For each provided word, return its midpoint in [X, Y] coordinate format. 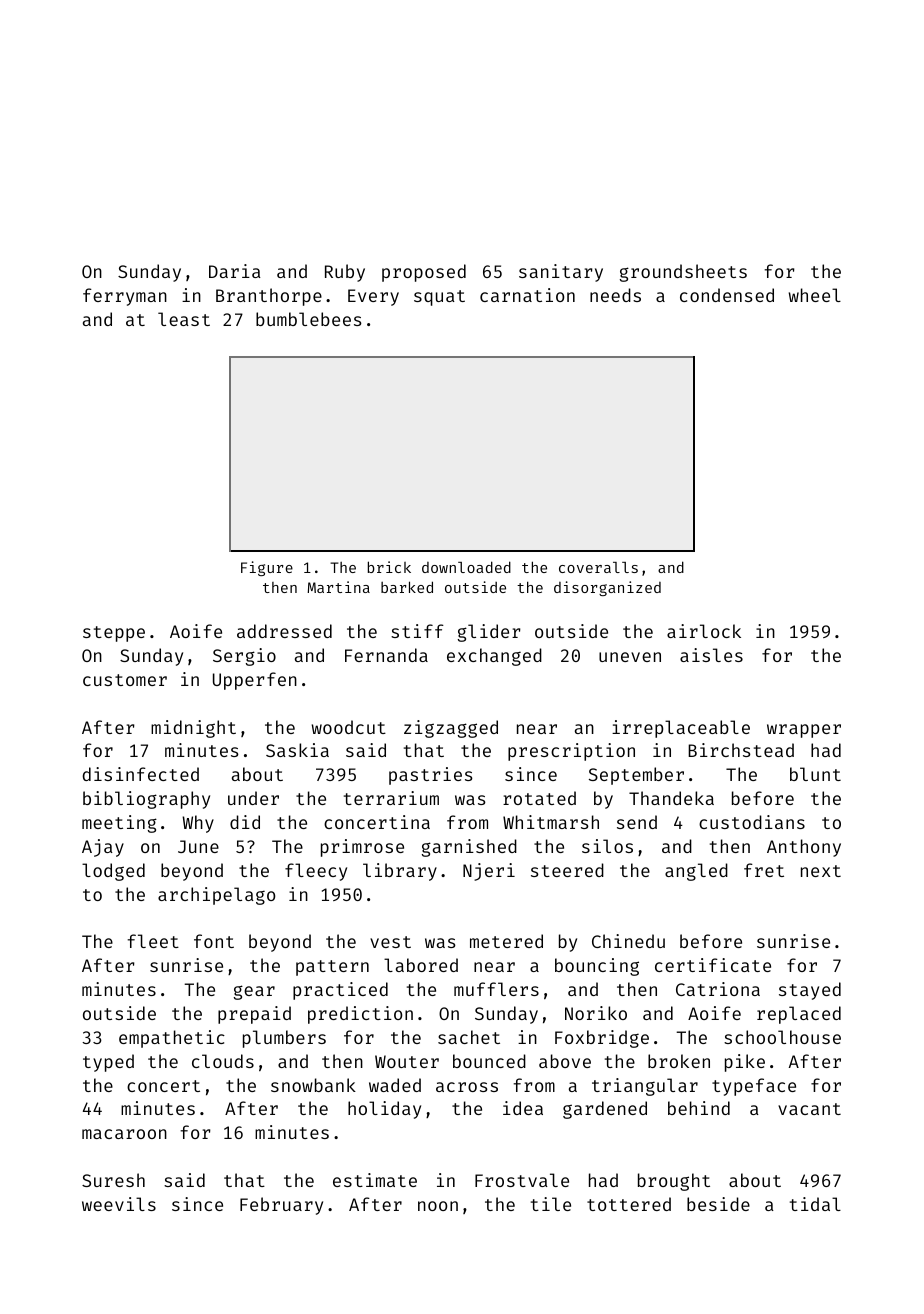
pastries [431, 776]
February [281, 1206]
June [198, 846]
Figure [267, 568]
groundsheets [683, 273]
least [184, 319]
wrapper [804, 731]
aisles [711, 655]
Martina [338, 587]
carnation [527, 295]
